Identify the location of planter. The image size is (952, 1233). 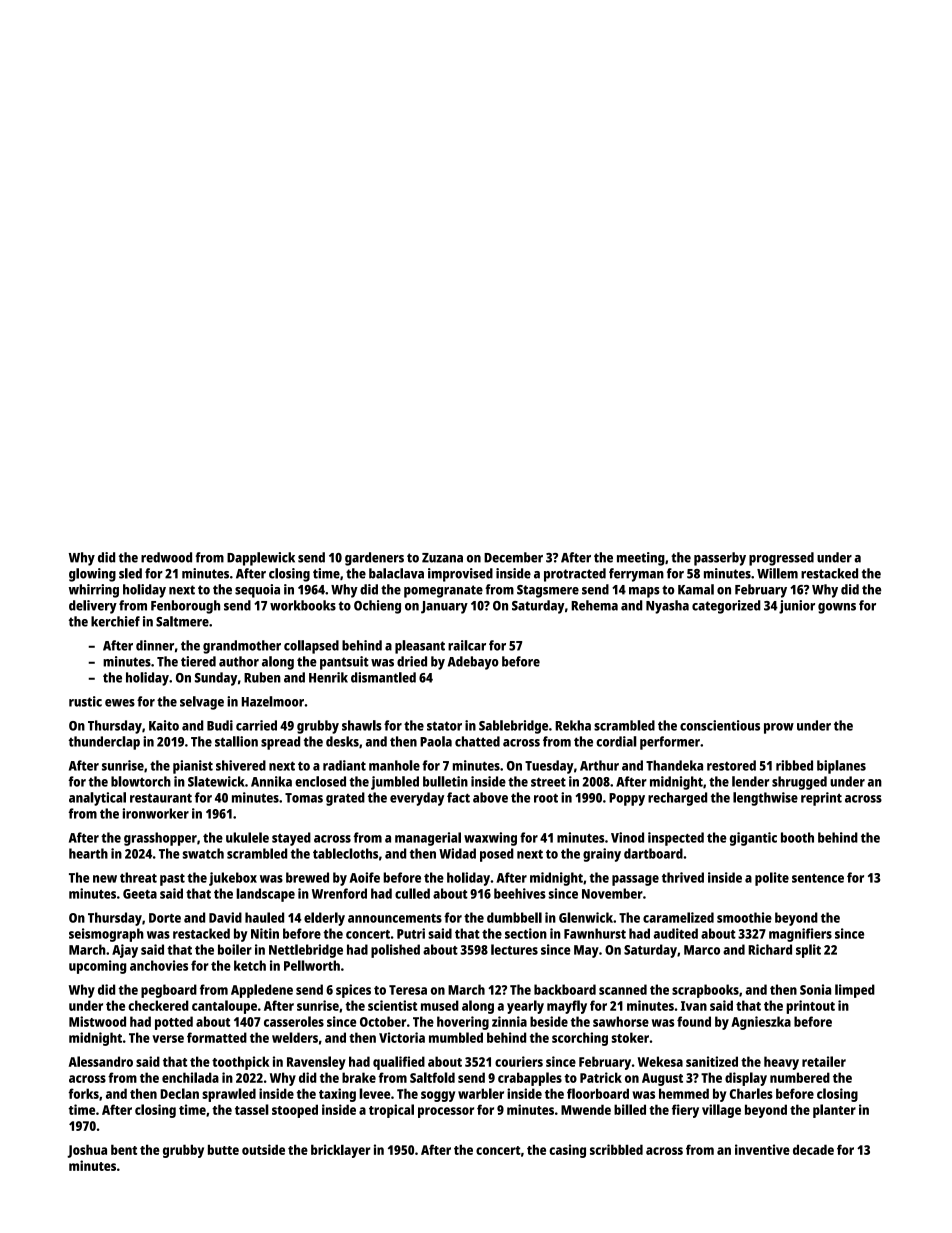
(834, 1111).
